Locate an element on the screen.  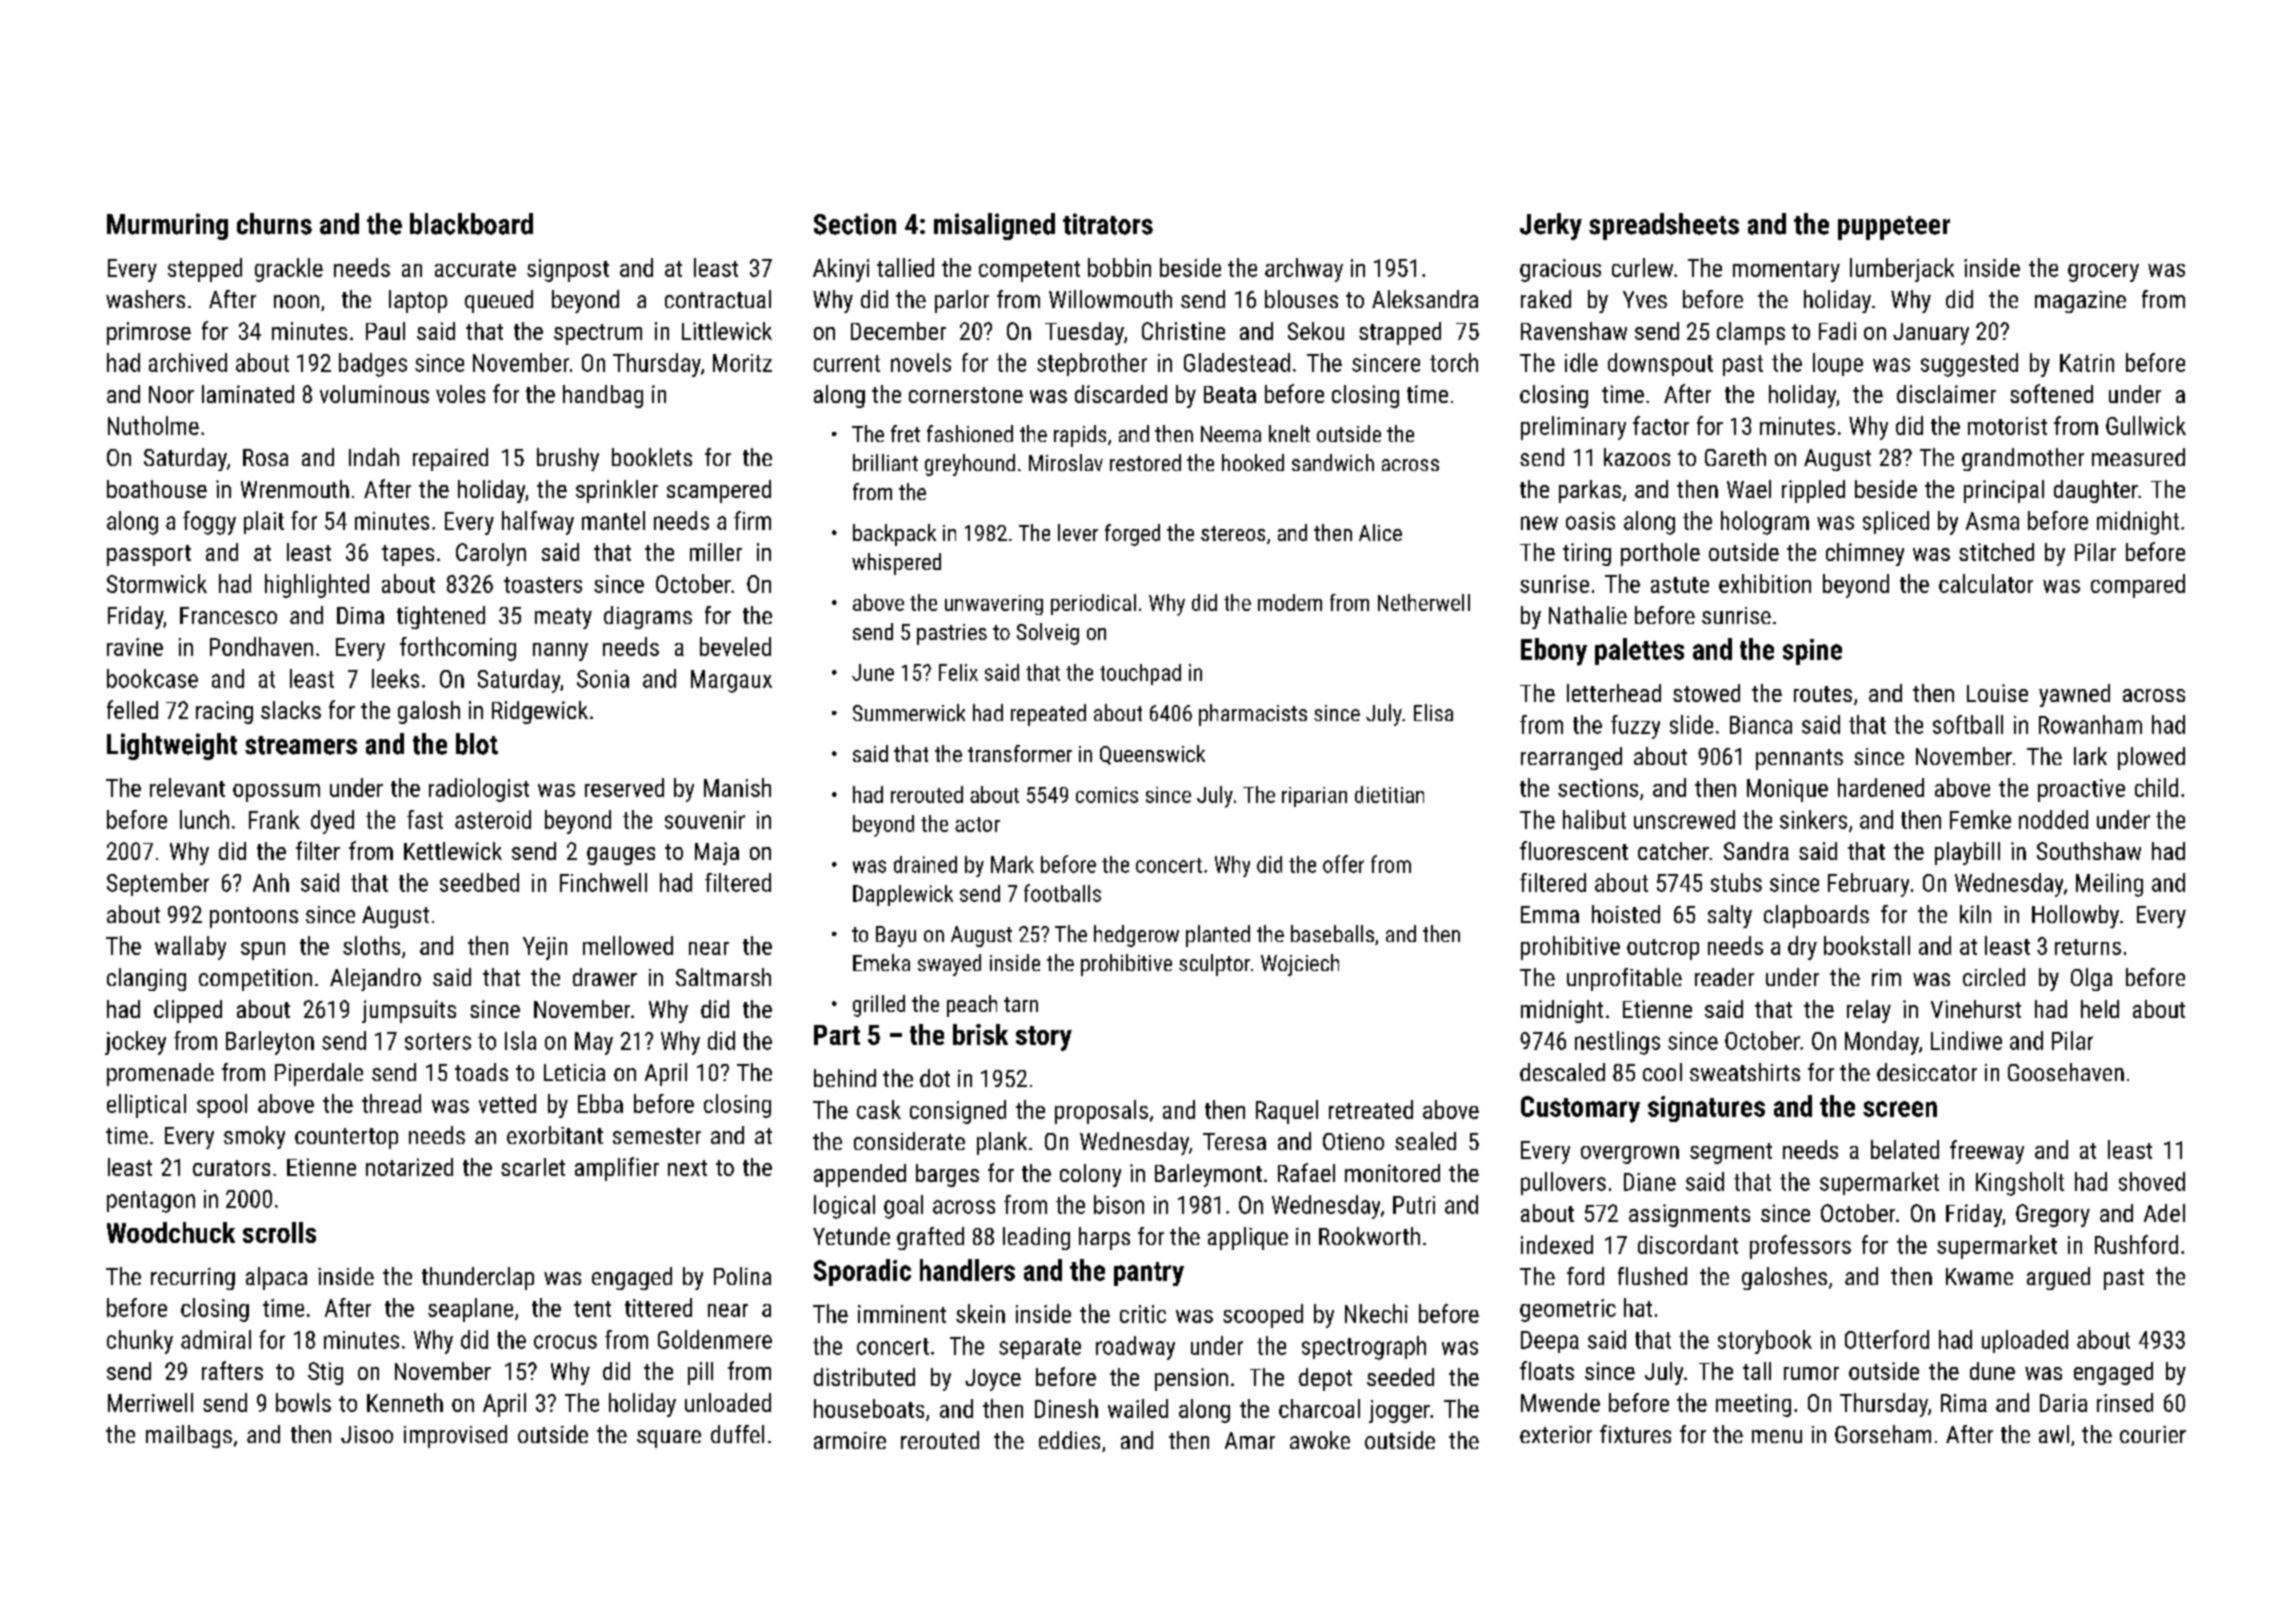
menu is located at coordinates (1777, 1436).
